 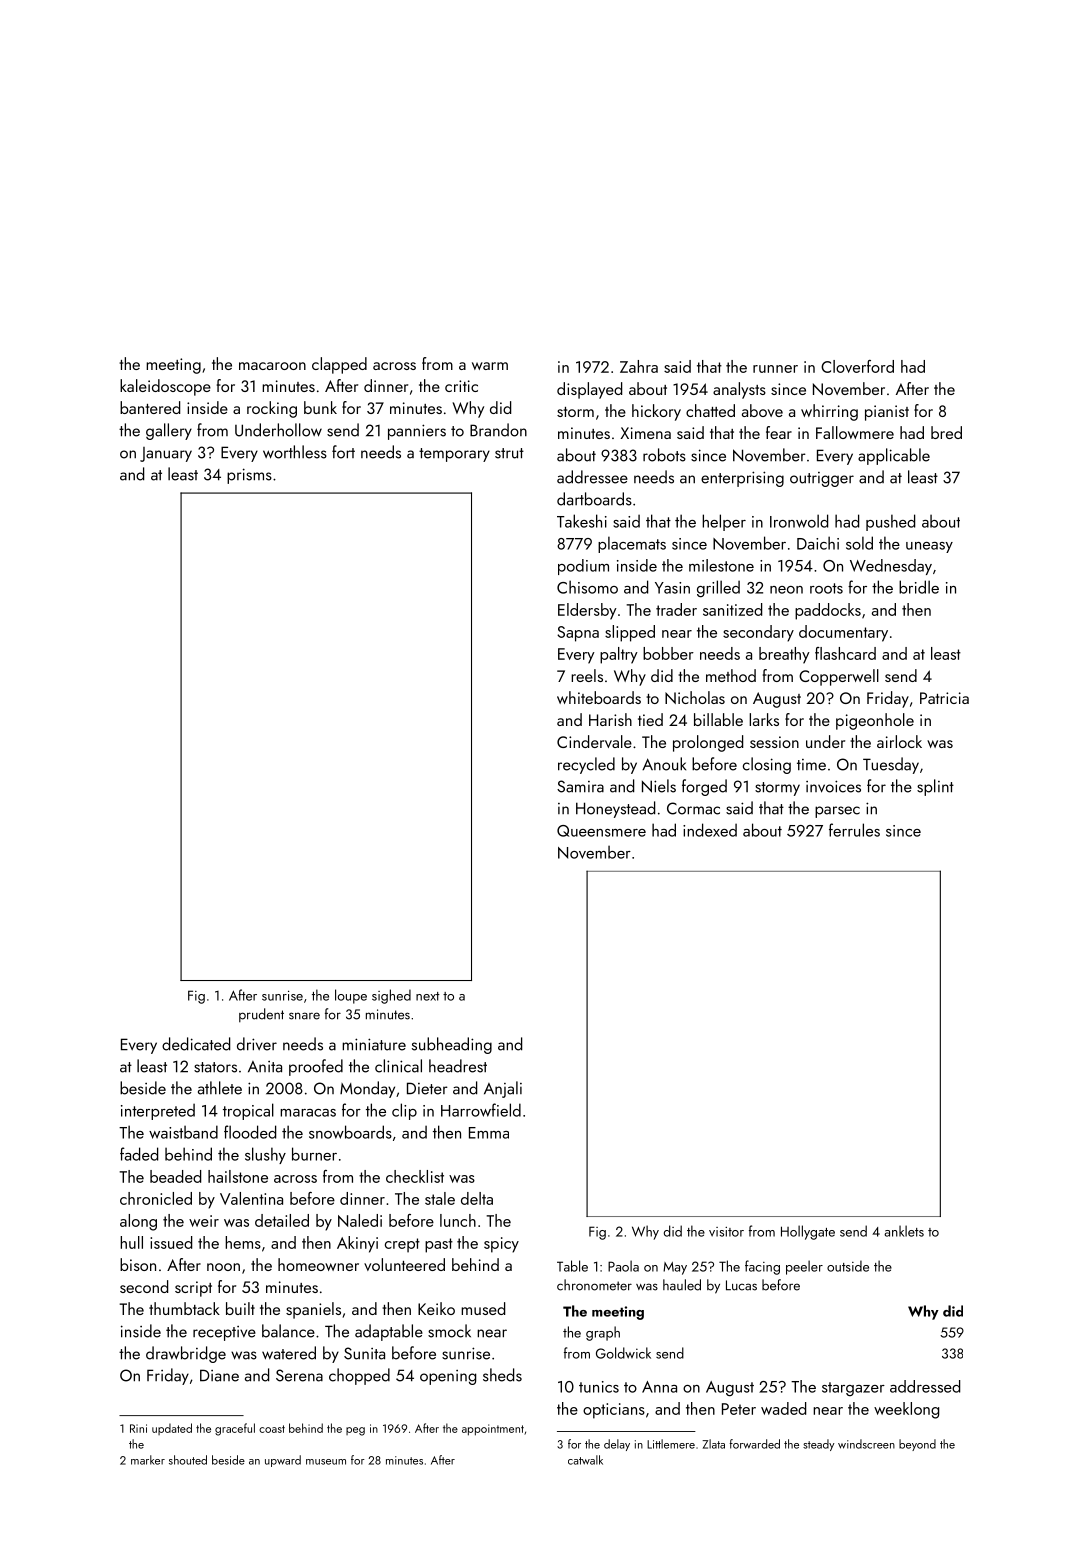 I want to click on reels, so click(x=587, y=675).
